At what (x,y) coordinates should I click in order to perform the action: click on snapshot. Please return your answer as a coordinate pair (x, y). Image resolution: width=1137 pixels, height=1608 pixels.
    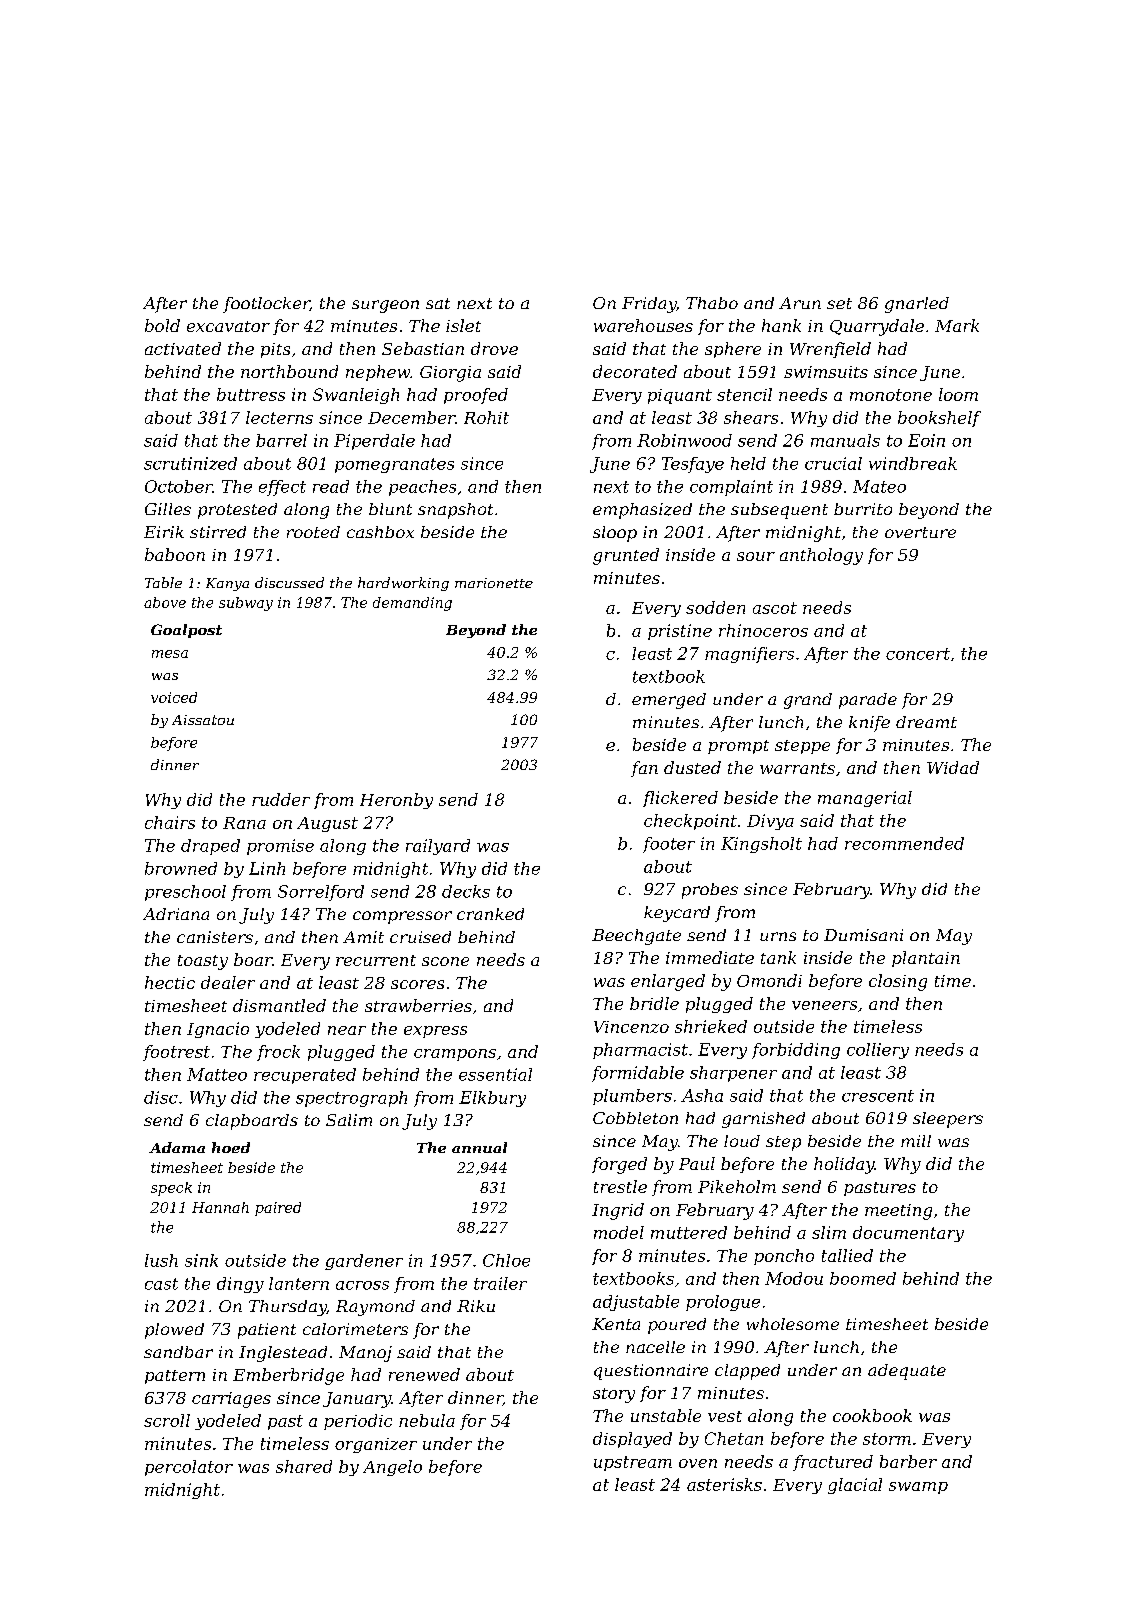
    Looking at the image, I should click on (455, 511).
